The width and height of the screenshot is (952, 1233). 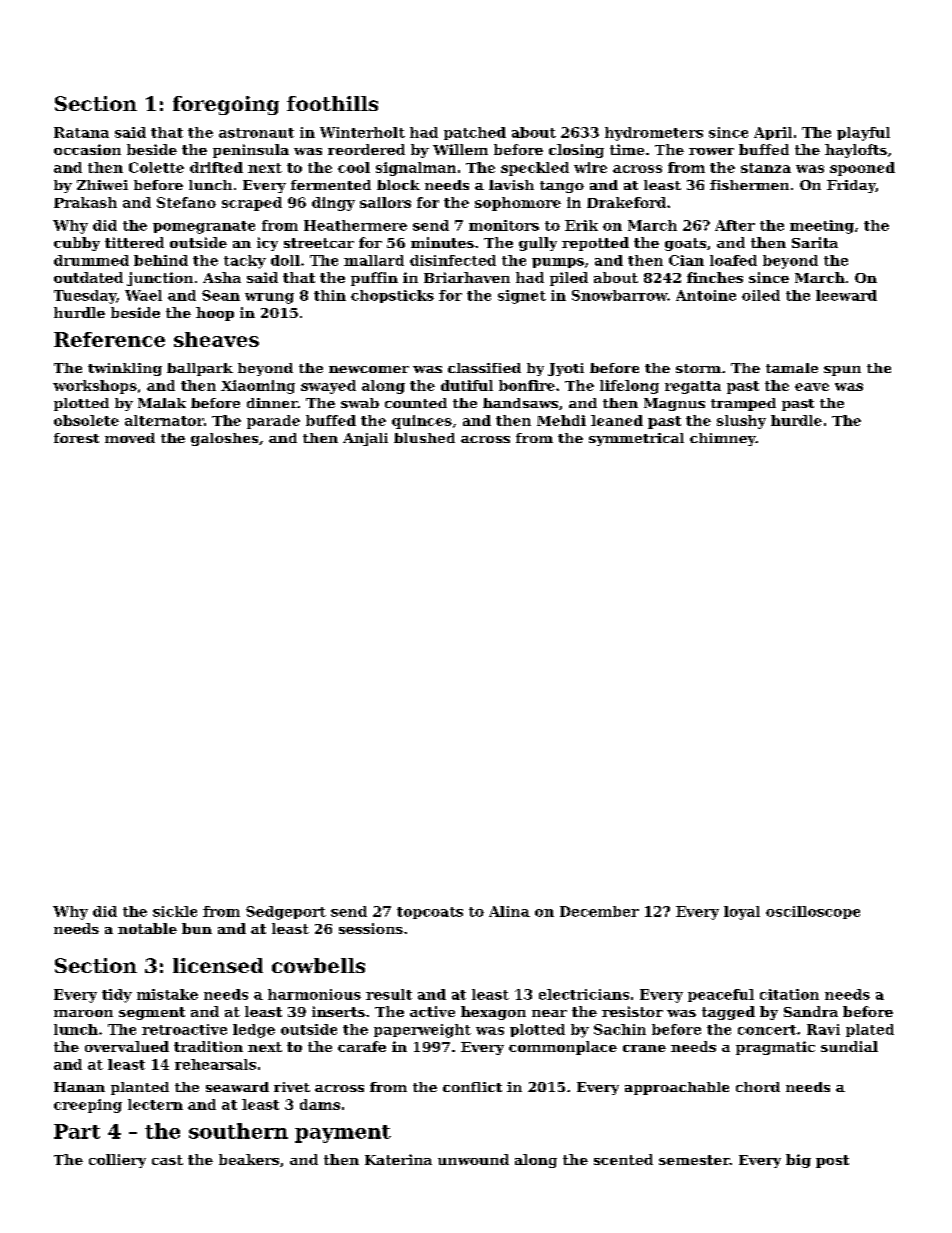 I want to click on Alina, so click(x=509, y=911).
